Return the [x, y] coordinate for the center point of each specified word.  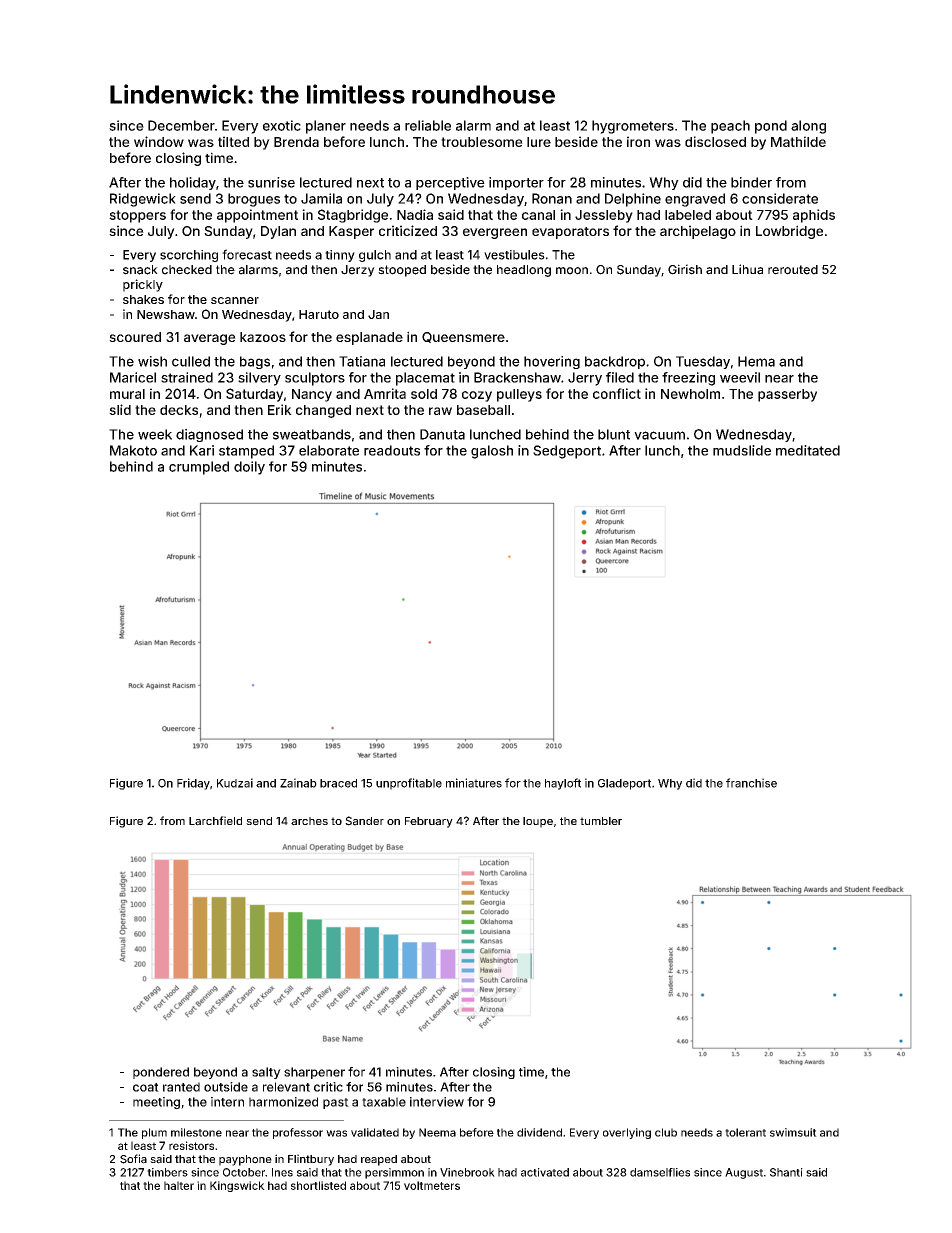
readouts [392, 450]
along [808, 127]
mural [127, 394]
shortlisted [318, 1185]
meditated [808, 450]
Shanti [786, 1172]
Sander [364, 821]
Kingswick [237, 1186]
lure [539, 142]
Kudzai [235, 783]
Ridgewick [143, 200]
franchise [751, 783]
